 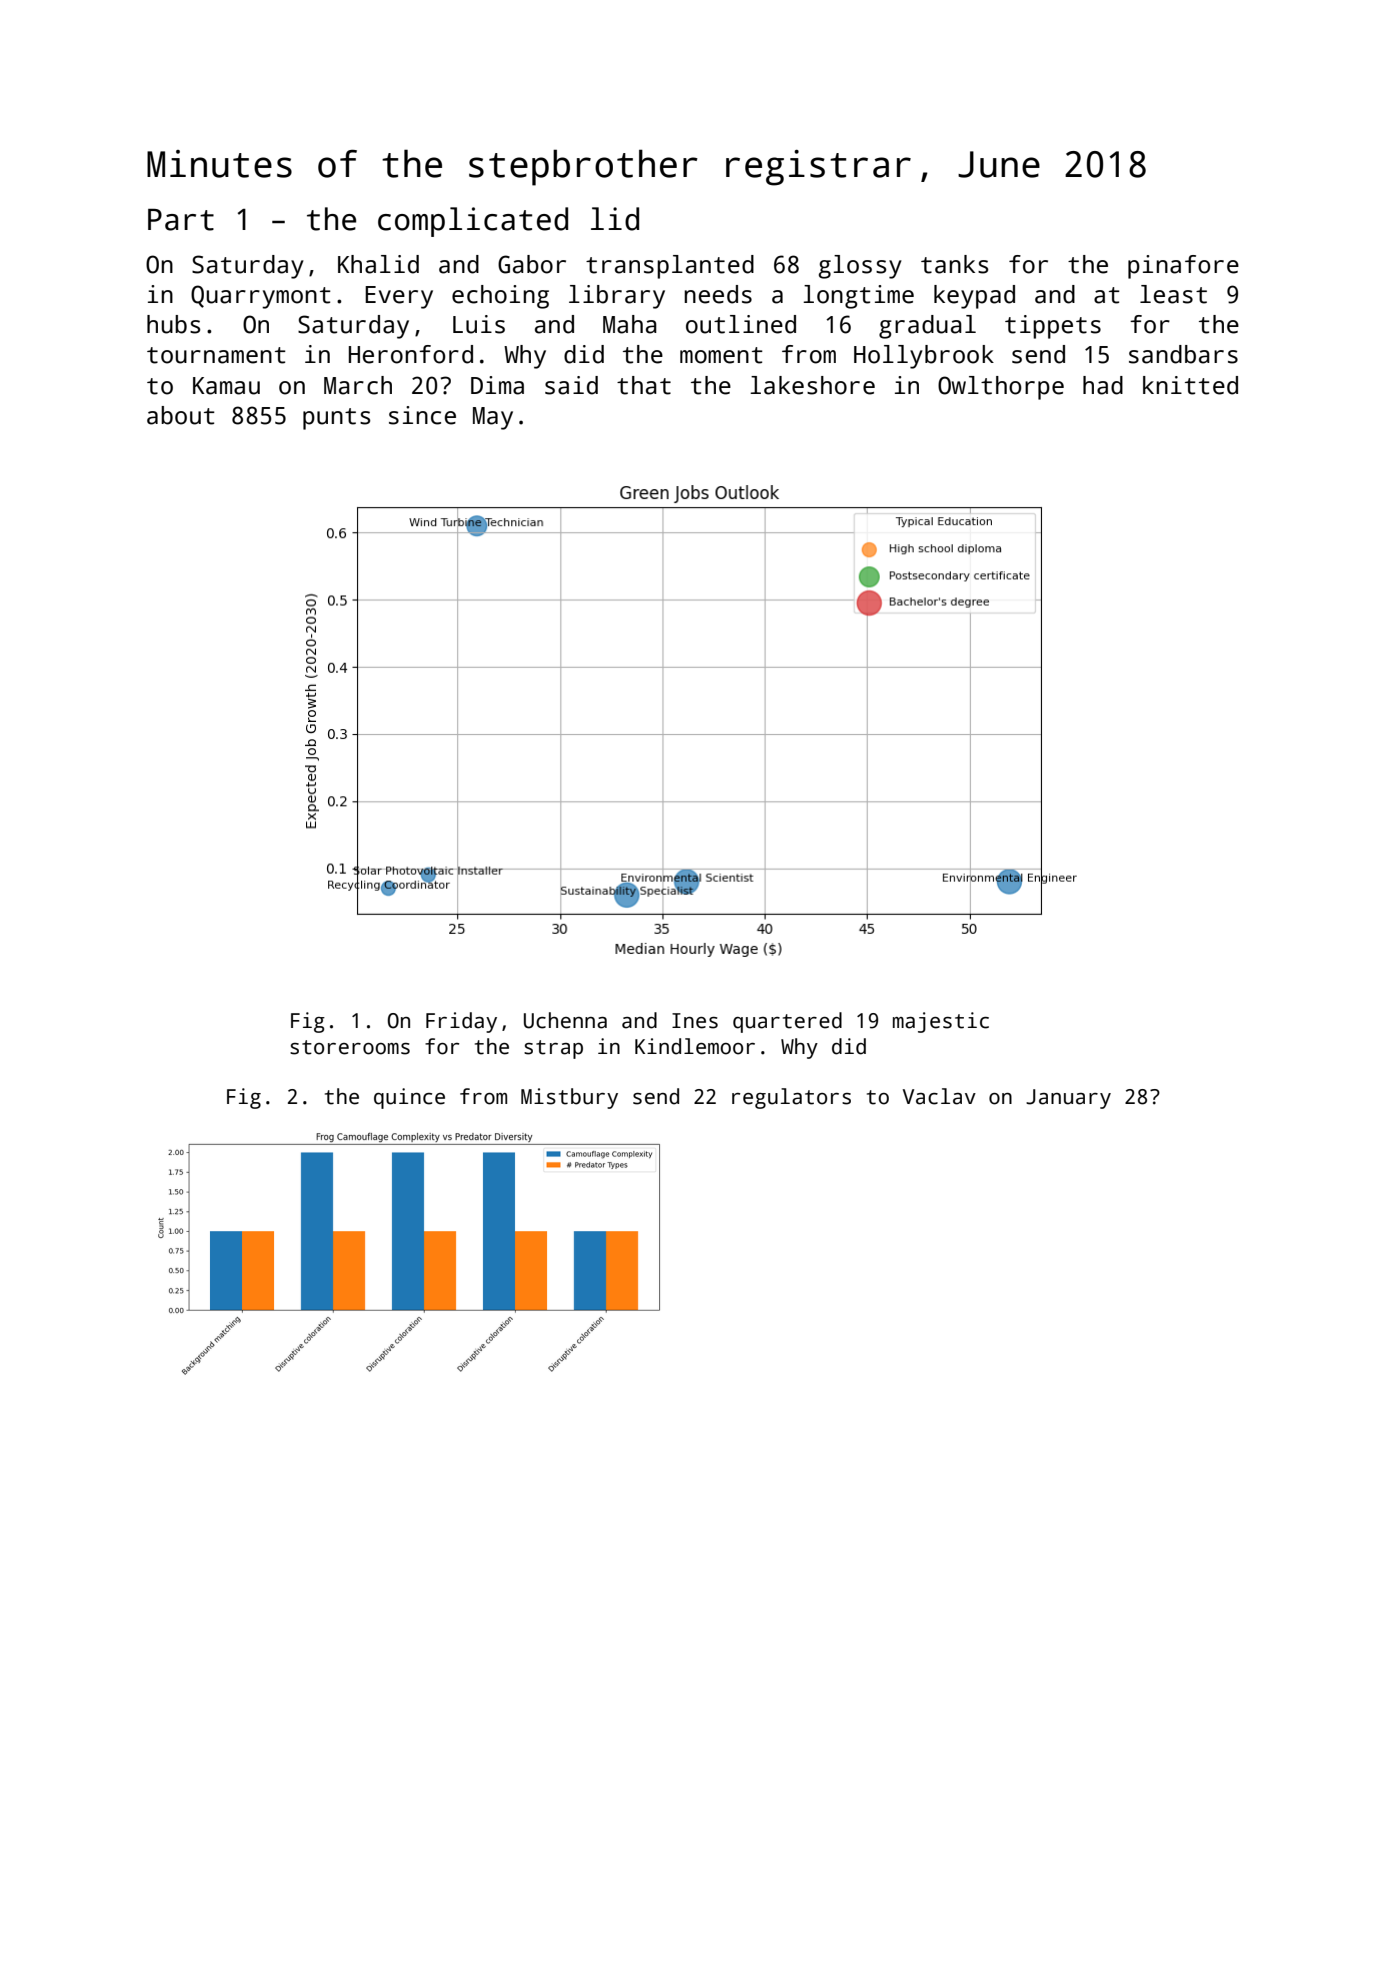 What do you see at coordinates (741, 324) in the page?
I see `outlined` at bounding box center [741, 324].
